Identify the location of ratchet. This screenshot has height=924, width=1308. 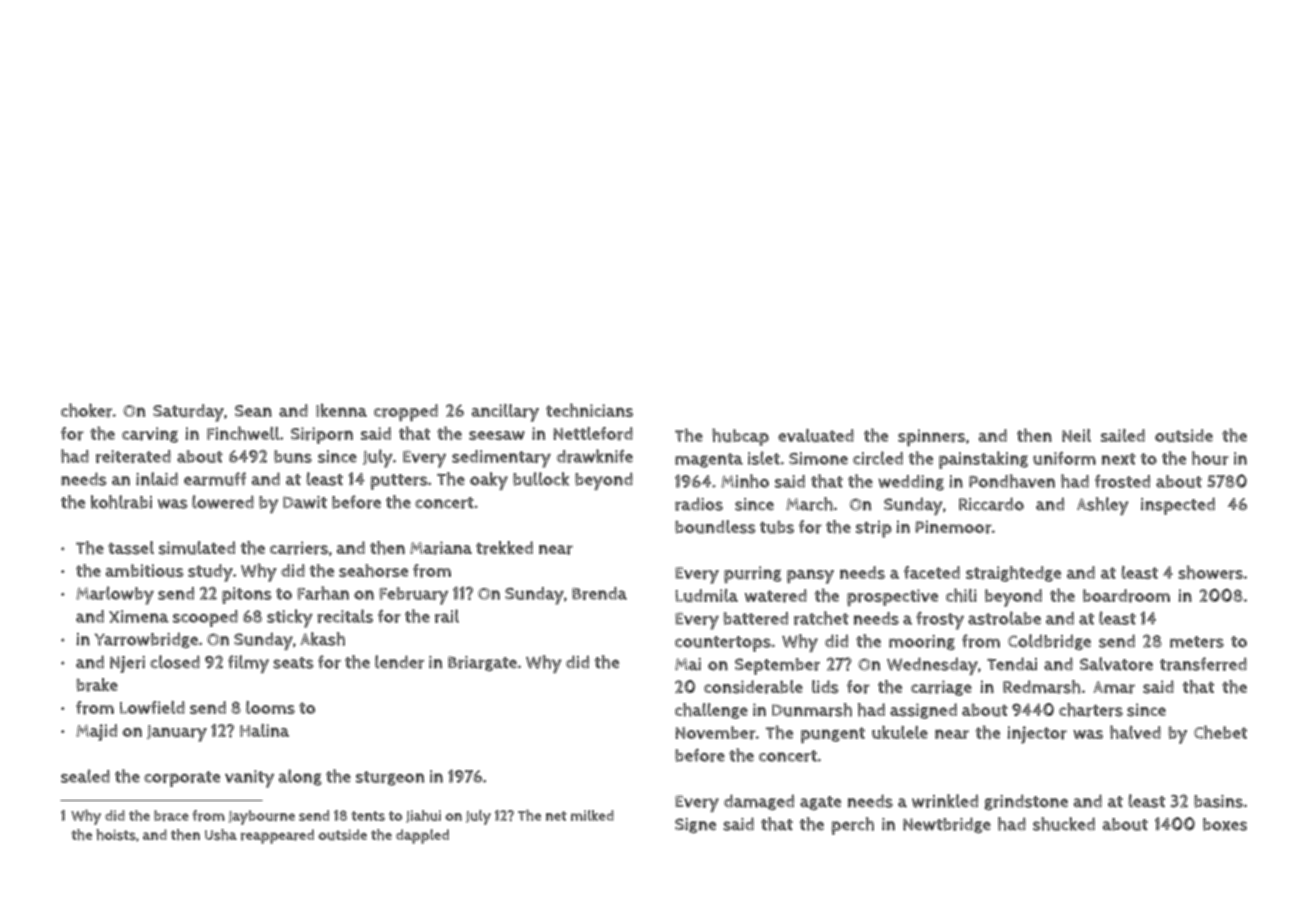
(821, 618).
